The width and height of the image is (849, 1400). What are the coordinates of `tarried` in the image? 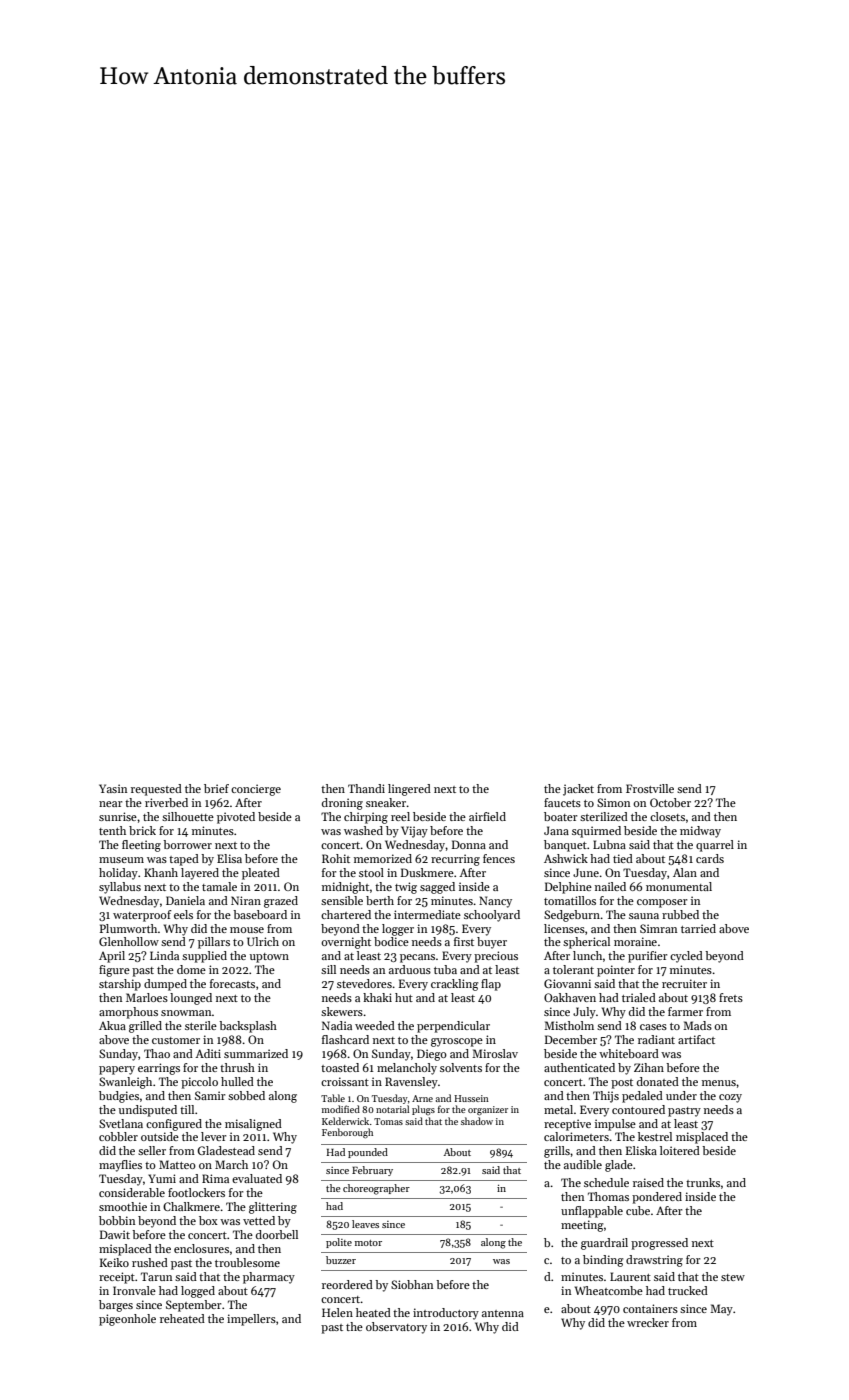 It's located at (698, 928).
